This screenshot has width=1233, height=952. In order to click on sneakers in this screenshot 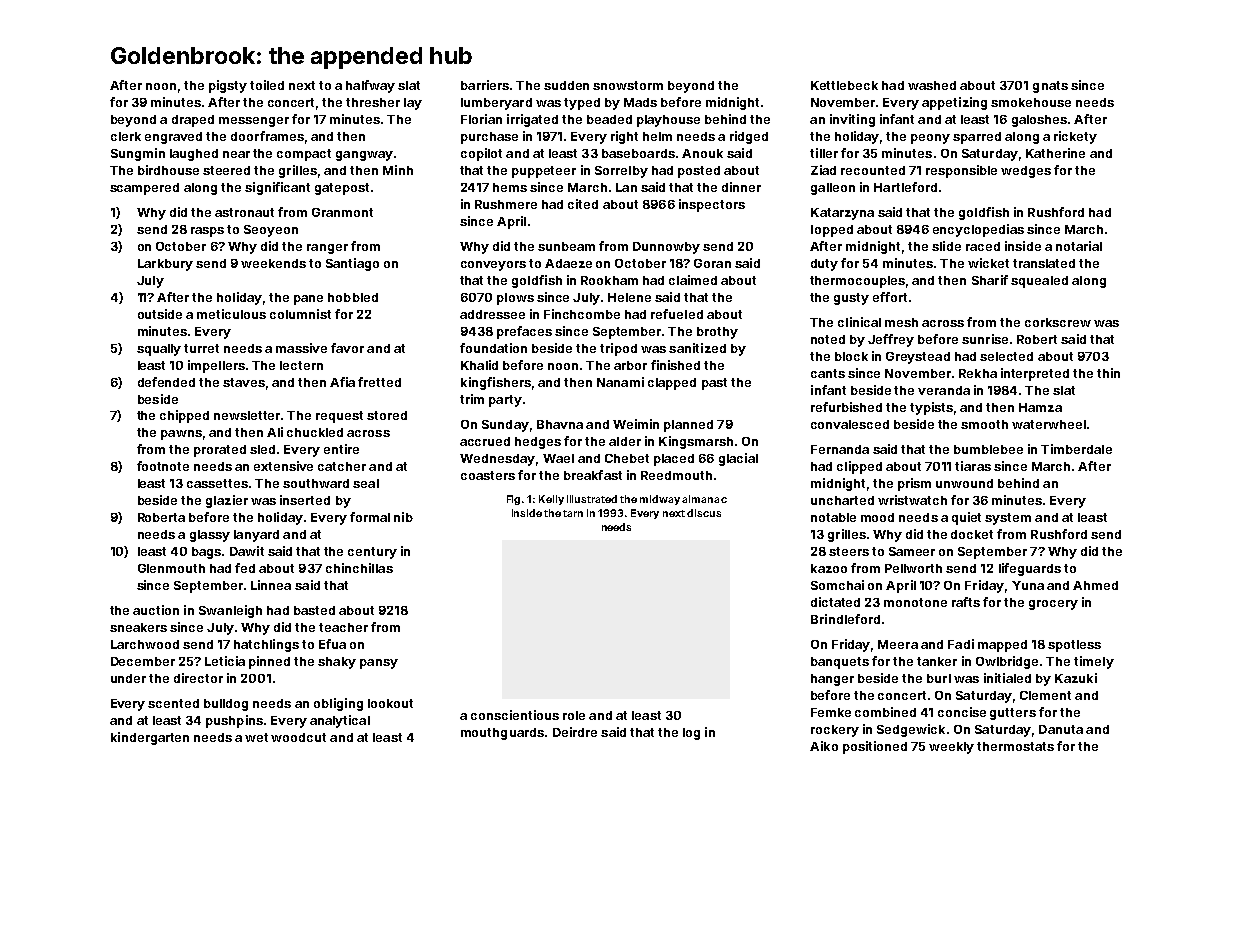, I will do `click(138, 627)`.
